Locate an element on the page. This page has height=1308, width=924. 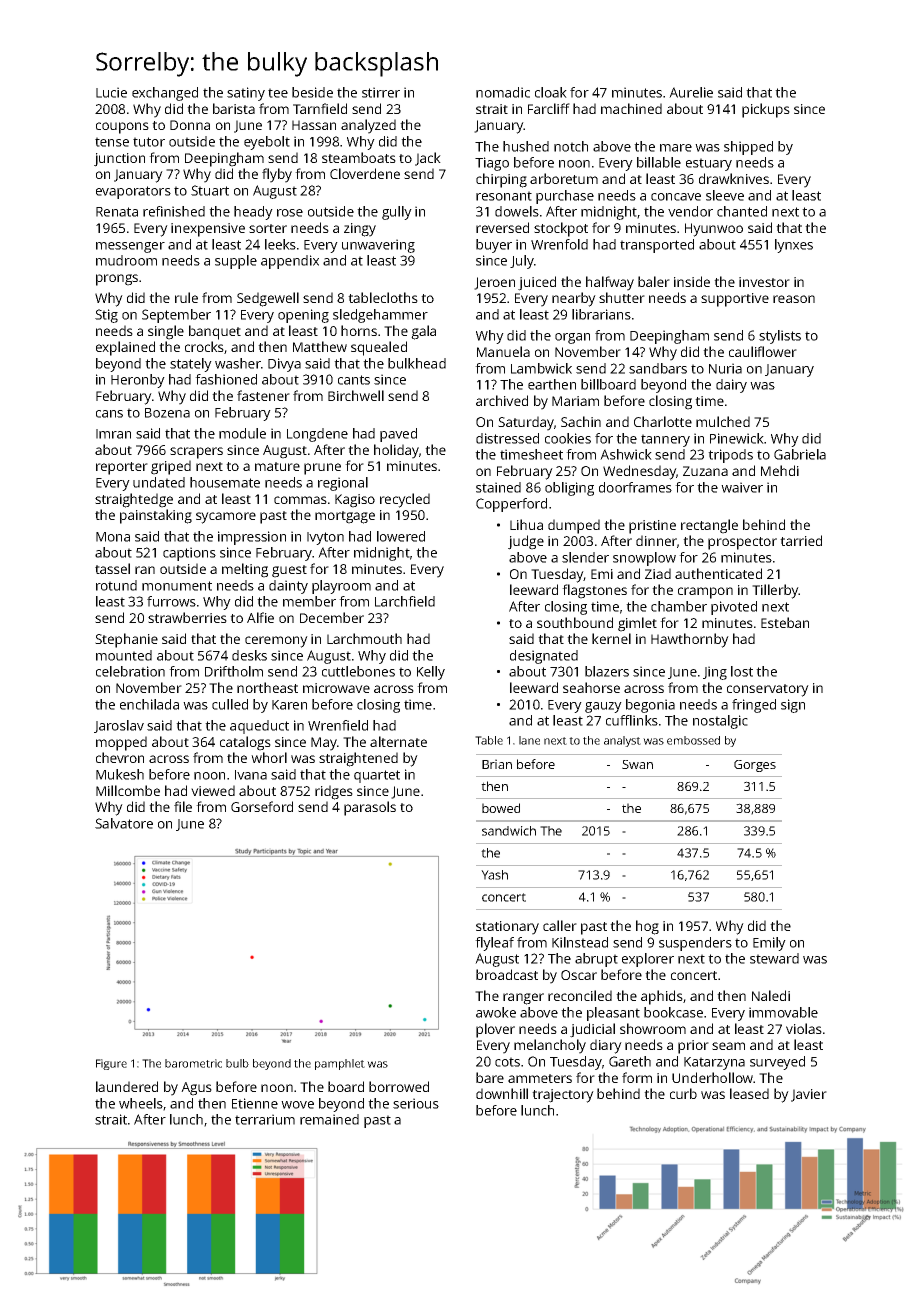
Larchfield is located at coordinates (405, 601).
